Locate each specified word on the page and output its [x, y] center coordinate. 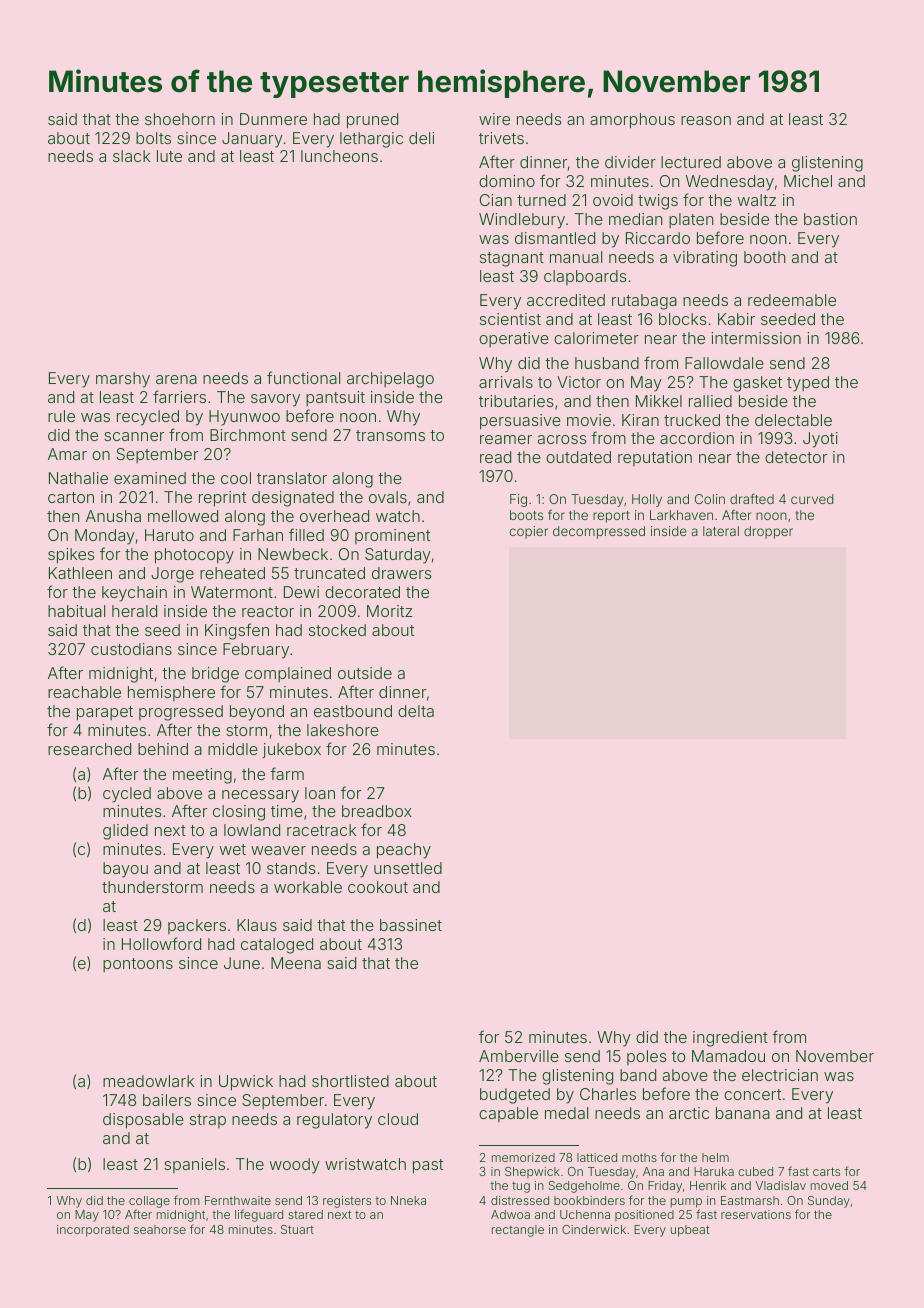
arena [176, 379]
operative [514, 339]
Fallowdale [724, 363]
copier [528, 532]
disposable [143, 1121]
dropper [768, 532]
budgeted [515, 1096]
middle [233, 749]
